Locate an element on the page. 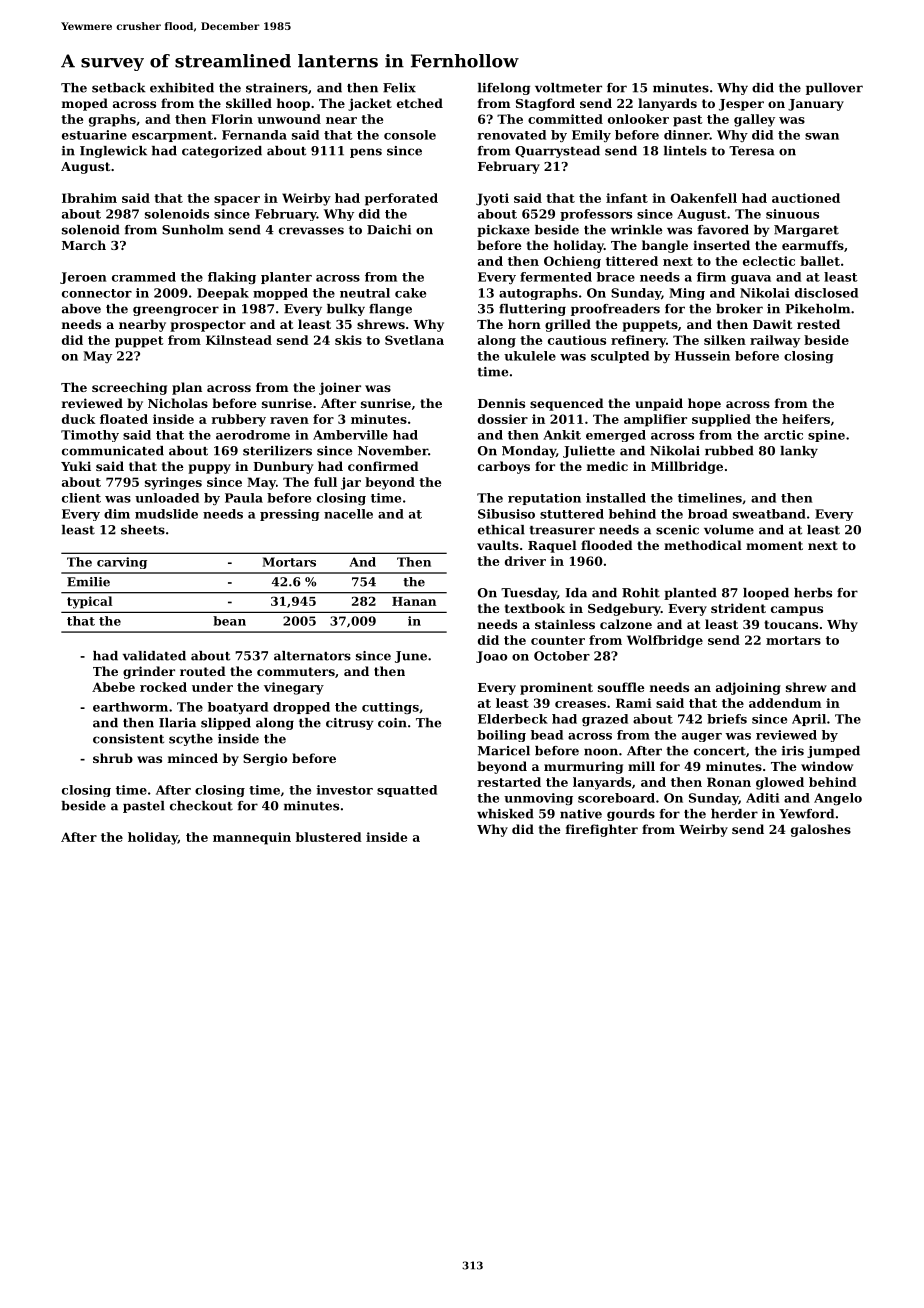 This document has height=1308, width=924. disclosed is located at coordinates (826, 293).
